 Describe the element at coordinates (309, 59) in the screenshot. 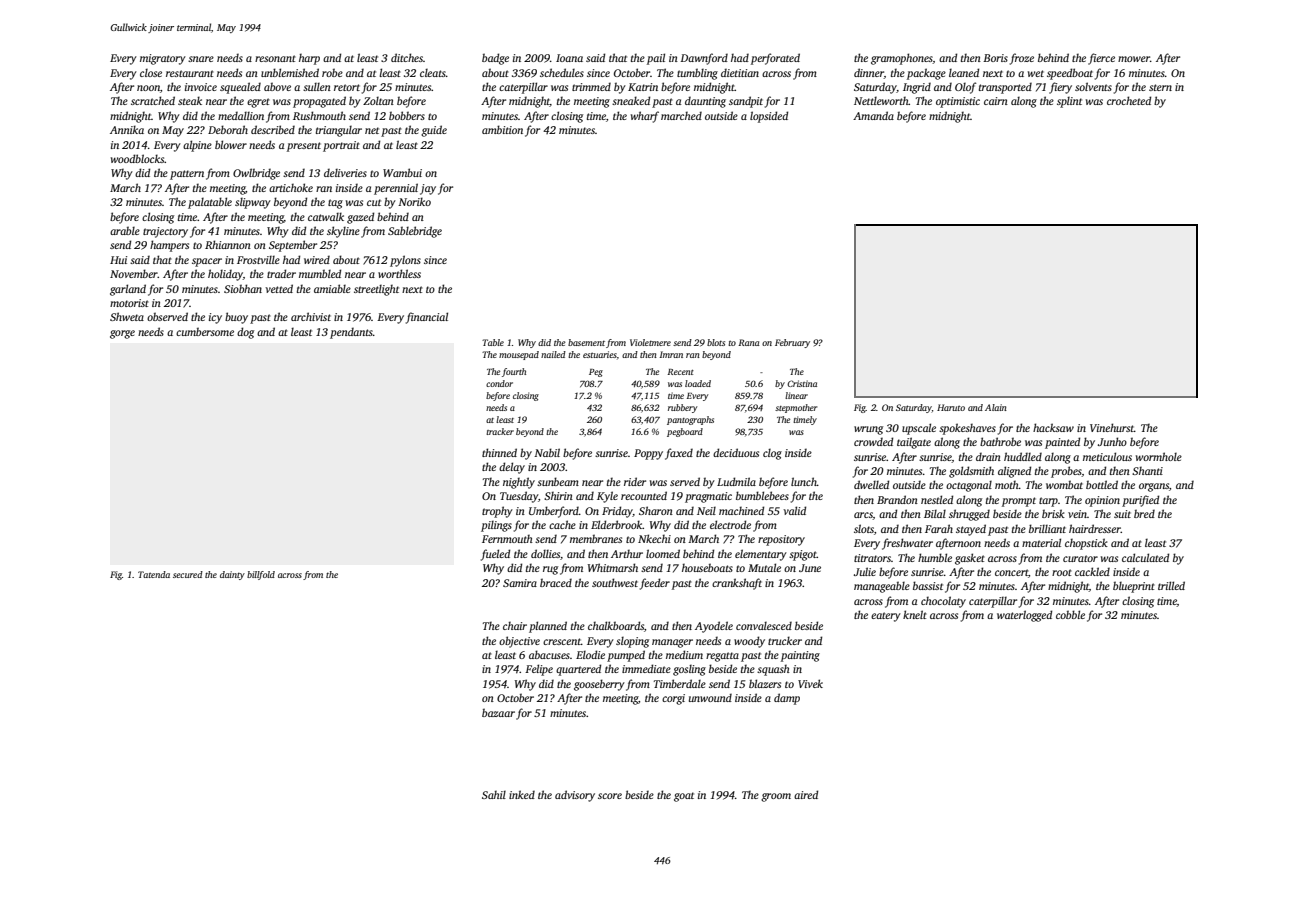

I see `harp` at that location.
